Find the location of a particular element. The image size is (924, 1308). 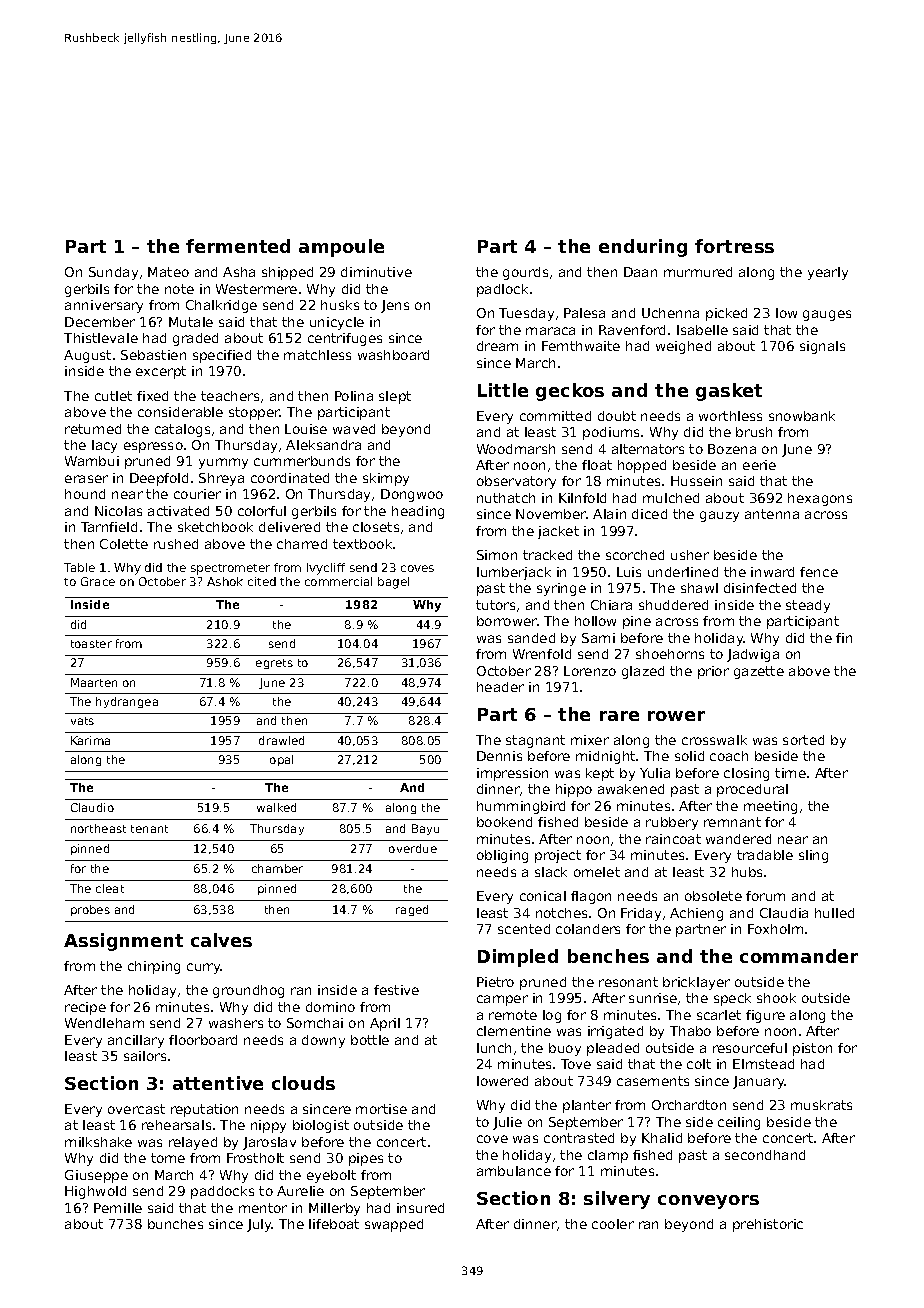

fermented is located at coordinates (238, 246).
